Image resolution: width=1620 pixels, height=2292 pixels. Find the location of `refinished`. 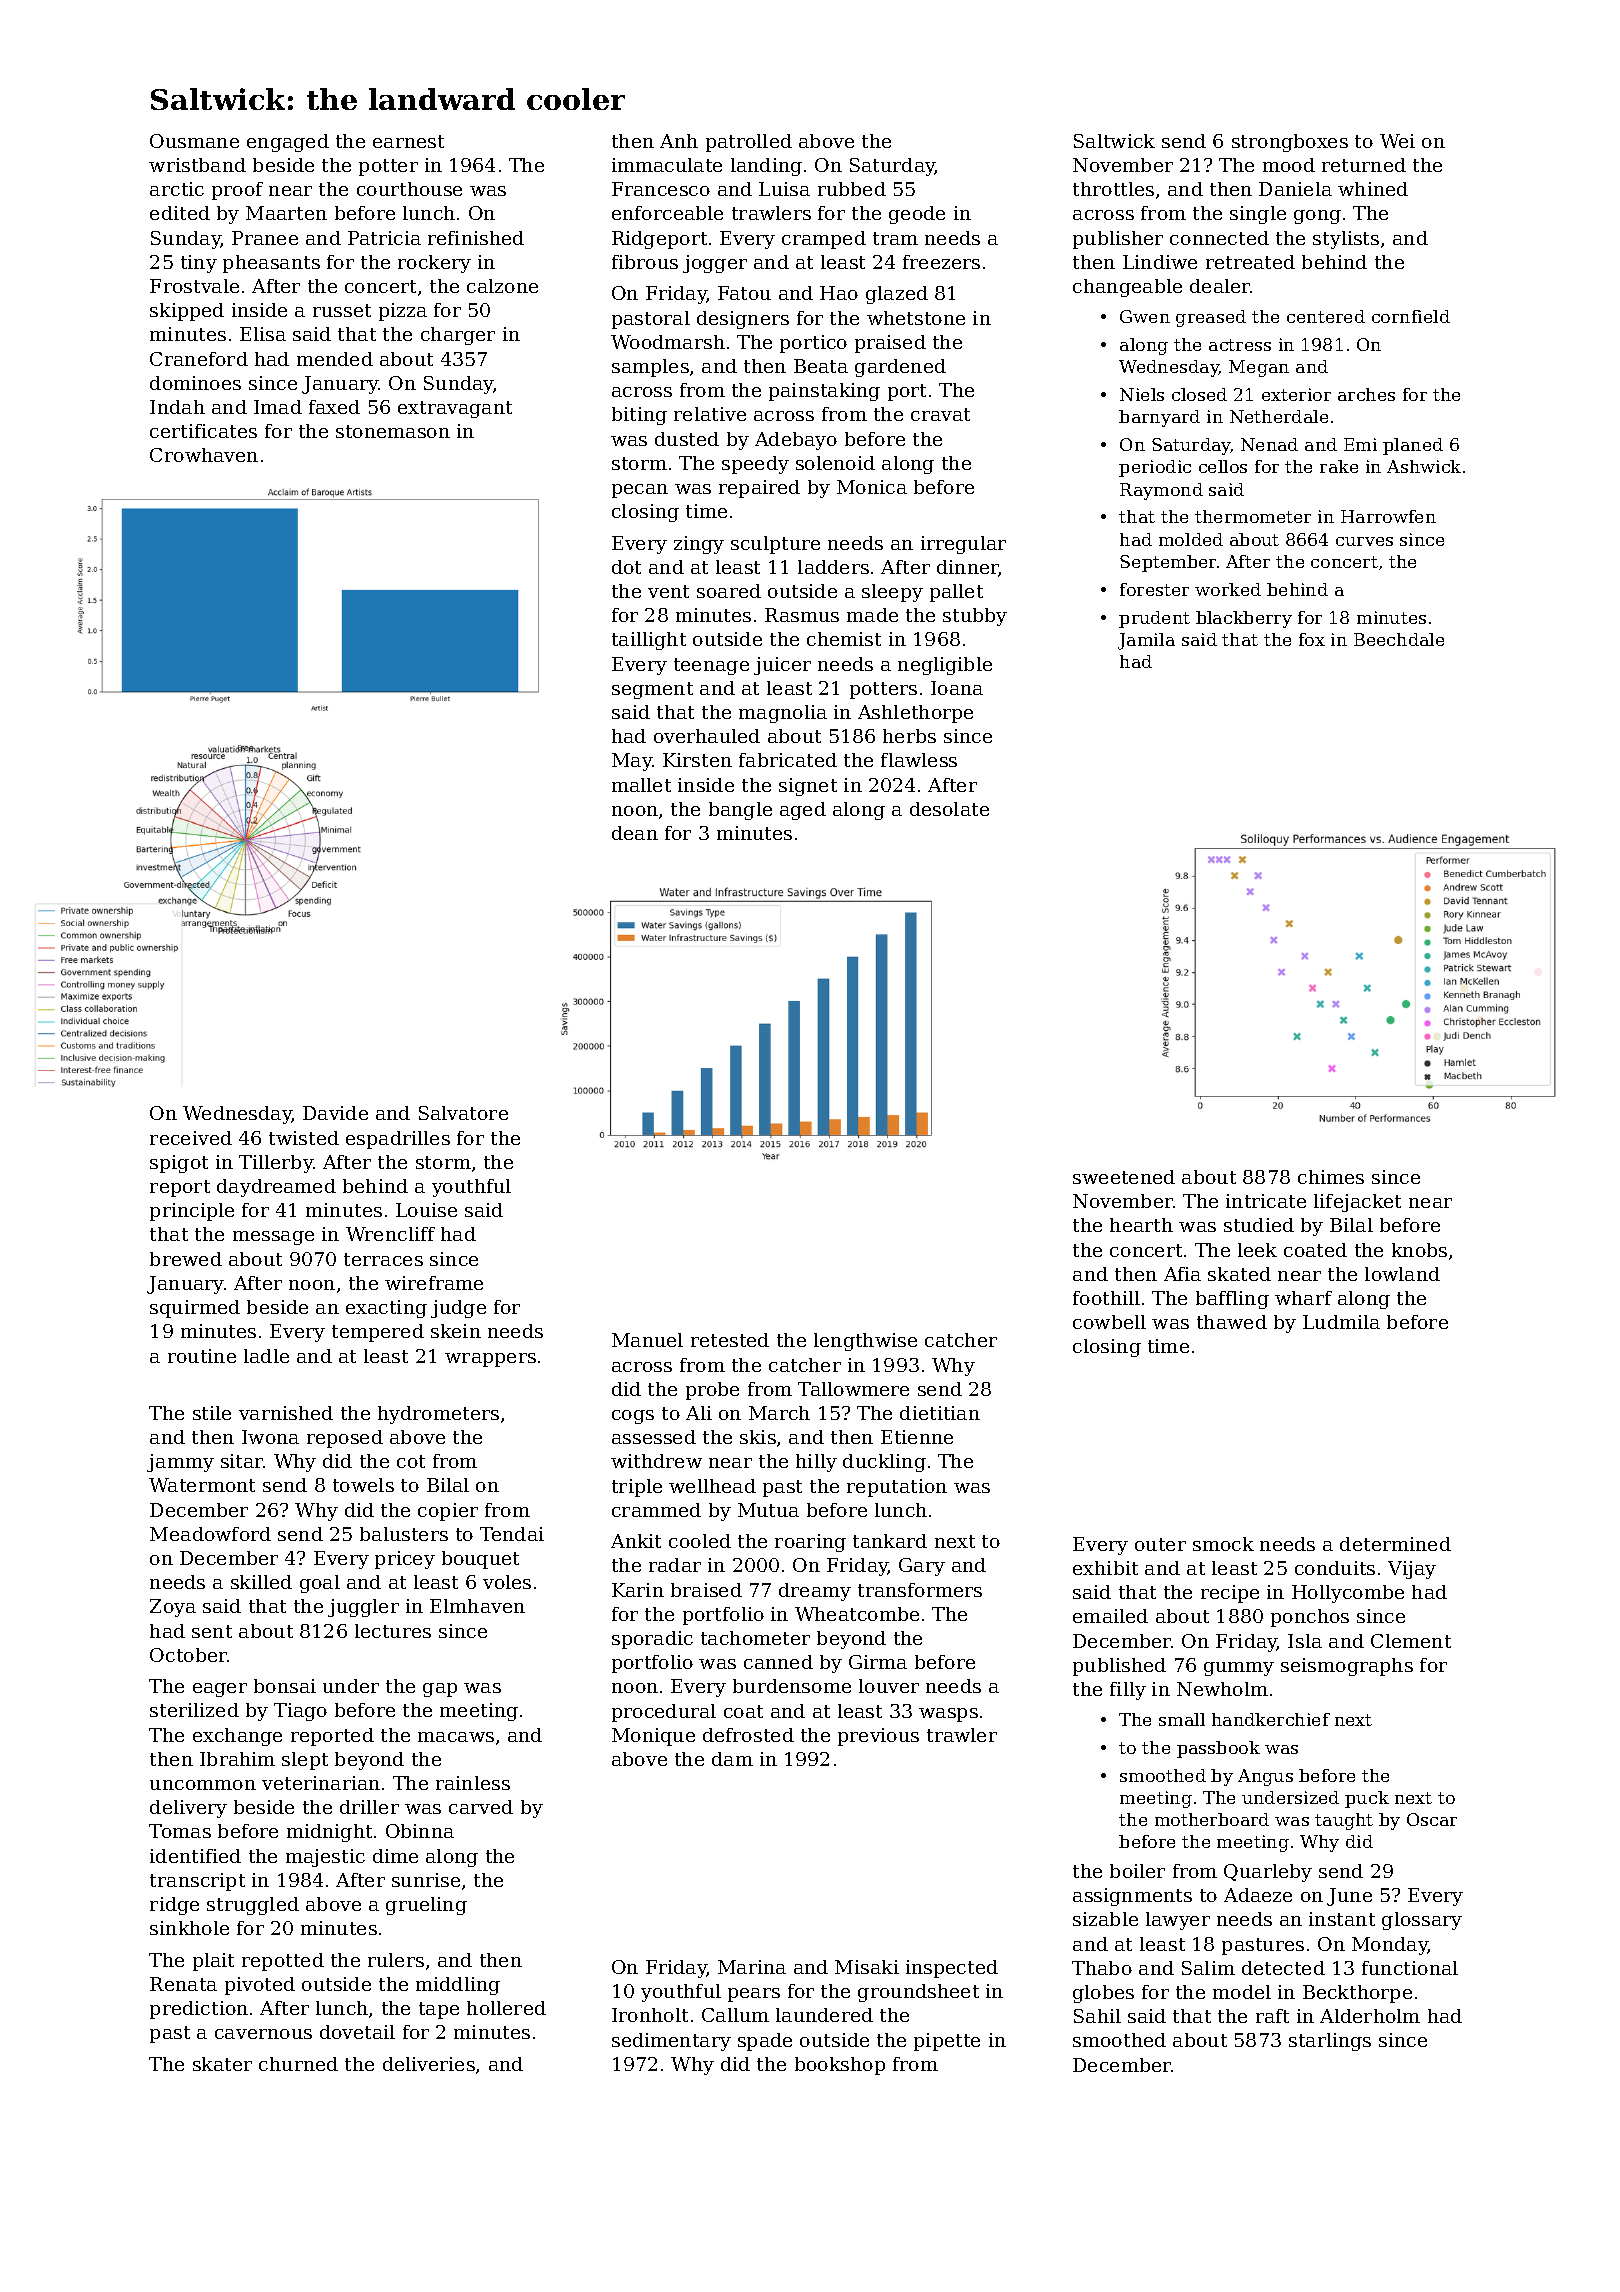

refinished is located at coordinates (476, 238).
